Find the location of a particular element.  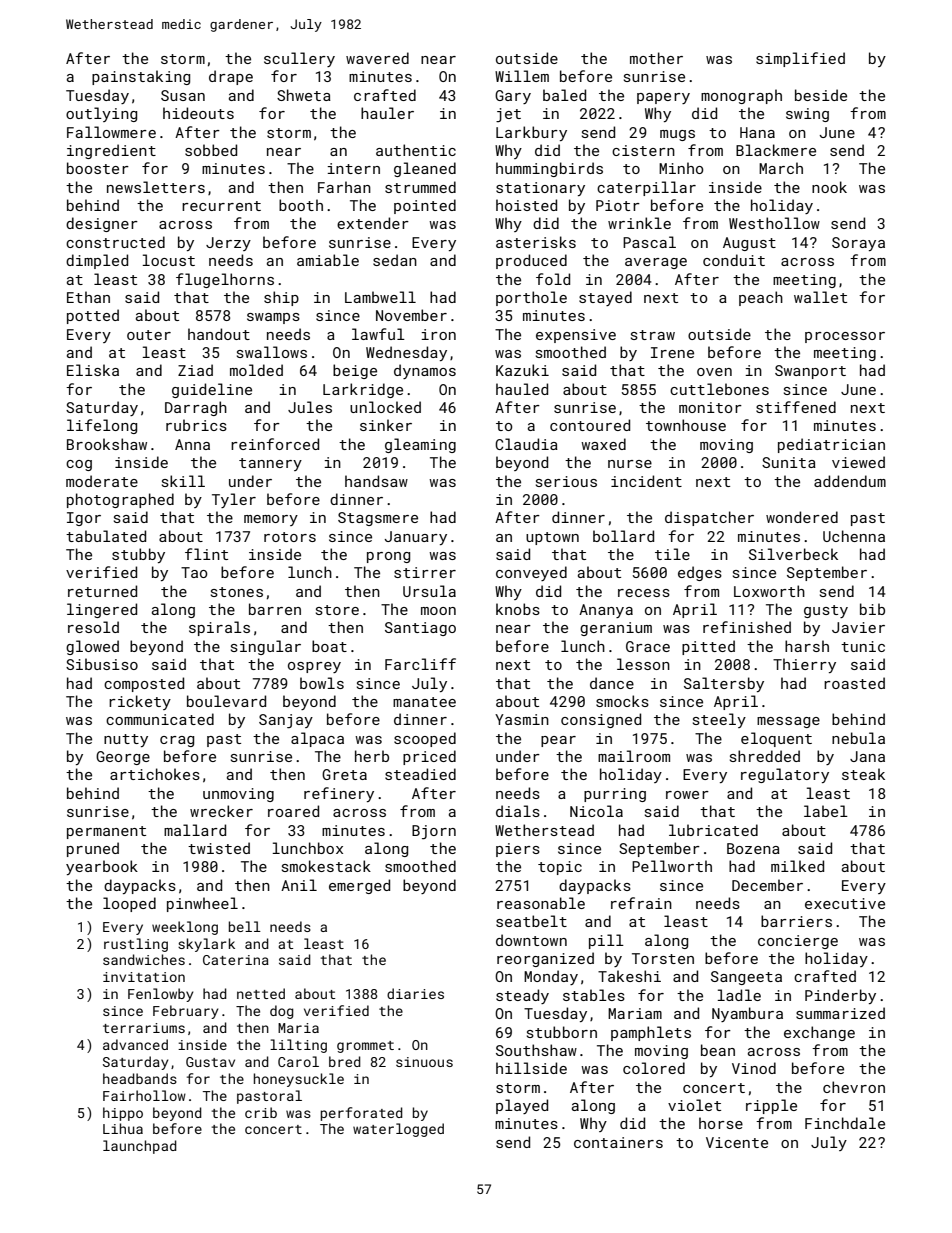

reorganized is located at coordinates (545, 959).
